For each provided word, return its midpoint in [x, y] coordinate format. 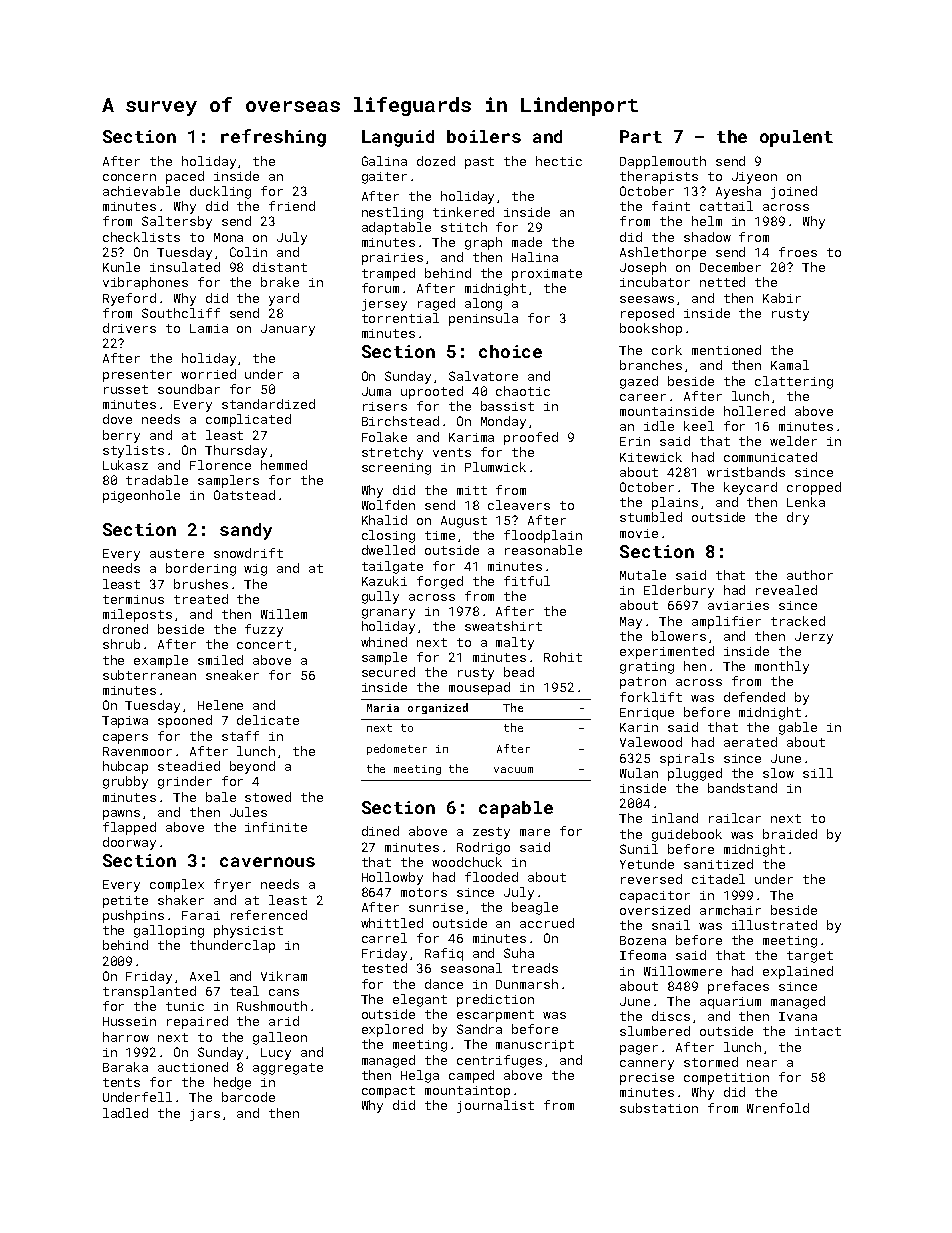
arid [284, 1021]
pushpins [133, 916]
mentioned [726, 350]
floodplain [543, 536]
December [730, 267]
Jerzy [814, 638]
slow [778, 773]
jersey [384, 305]
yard [284, 299]
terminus [133, 599]
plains [675, 503]
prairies [392, 259]
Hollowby [392, 878]
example [161, 661]
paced [185, 177]
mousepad [479, 688]
